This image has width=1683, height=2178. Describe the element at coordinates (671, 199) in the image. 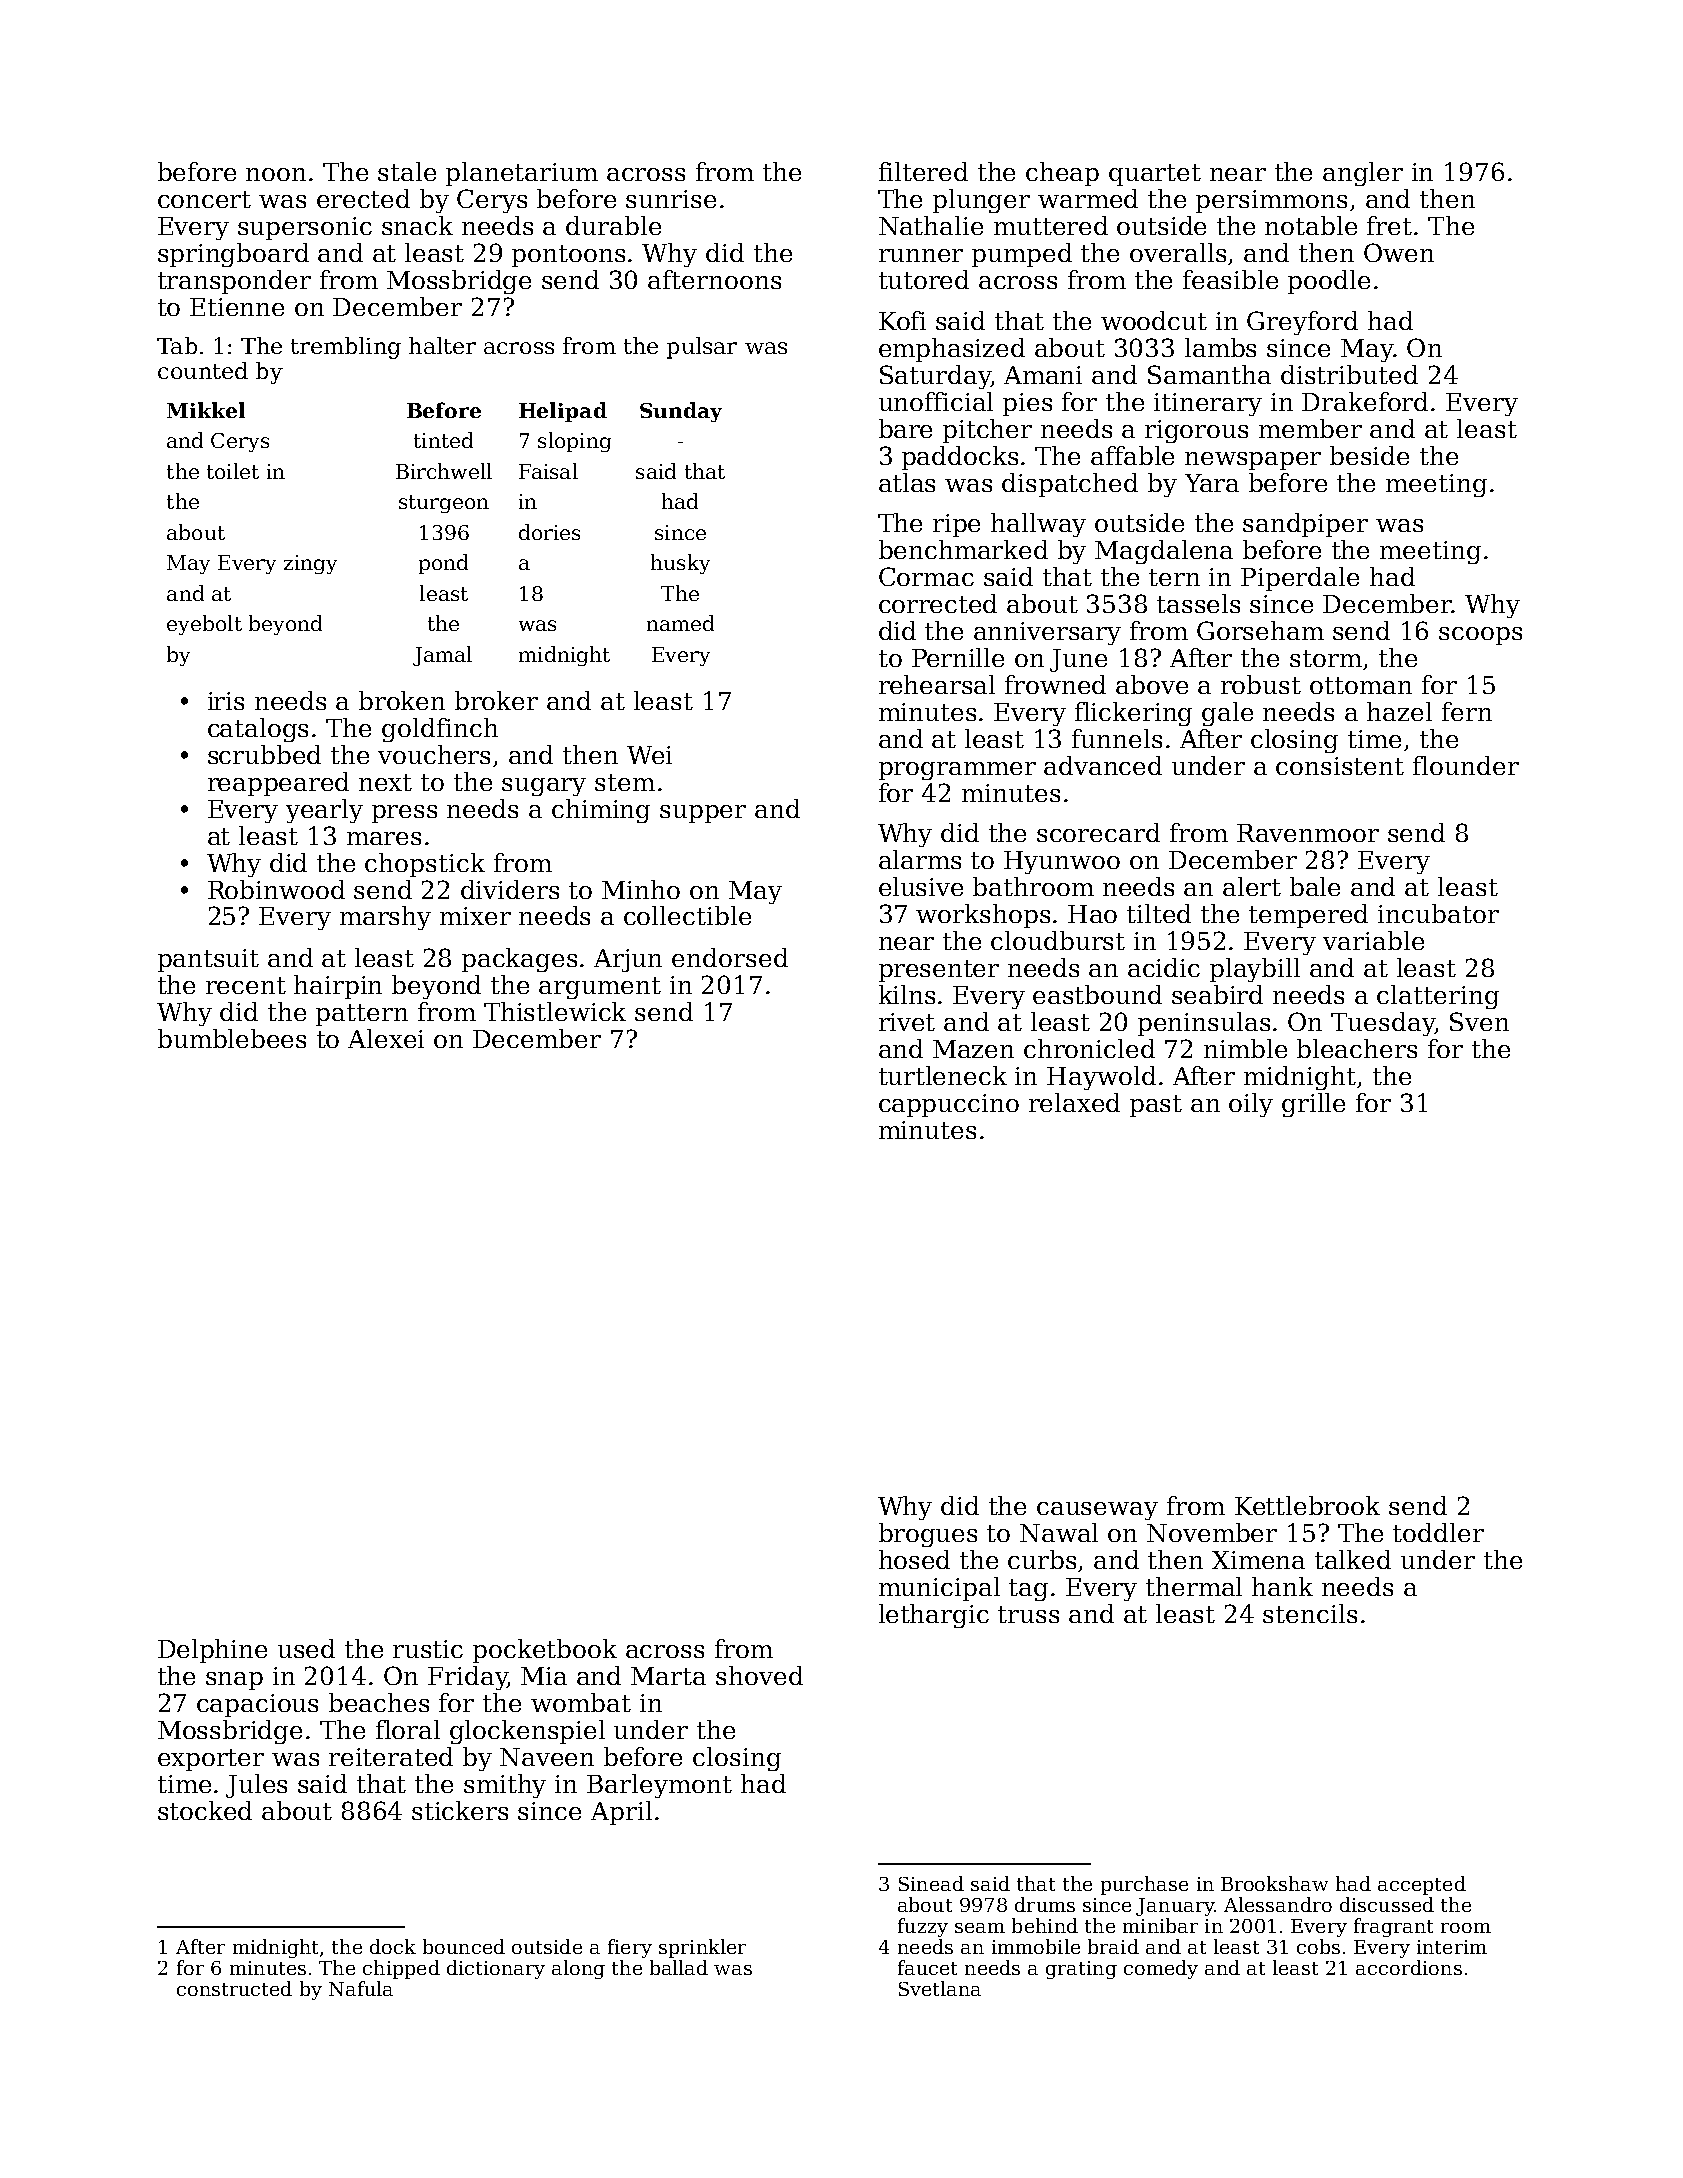

I see `sunrise` at that location.
